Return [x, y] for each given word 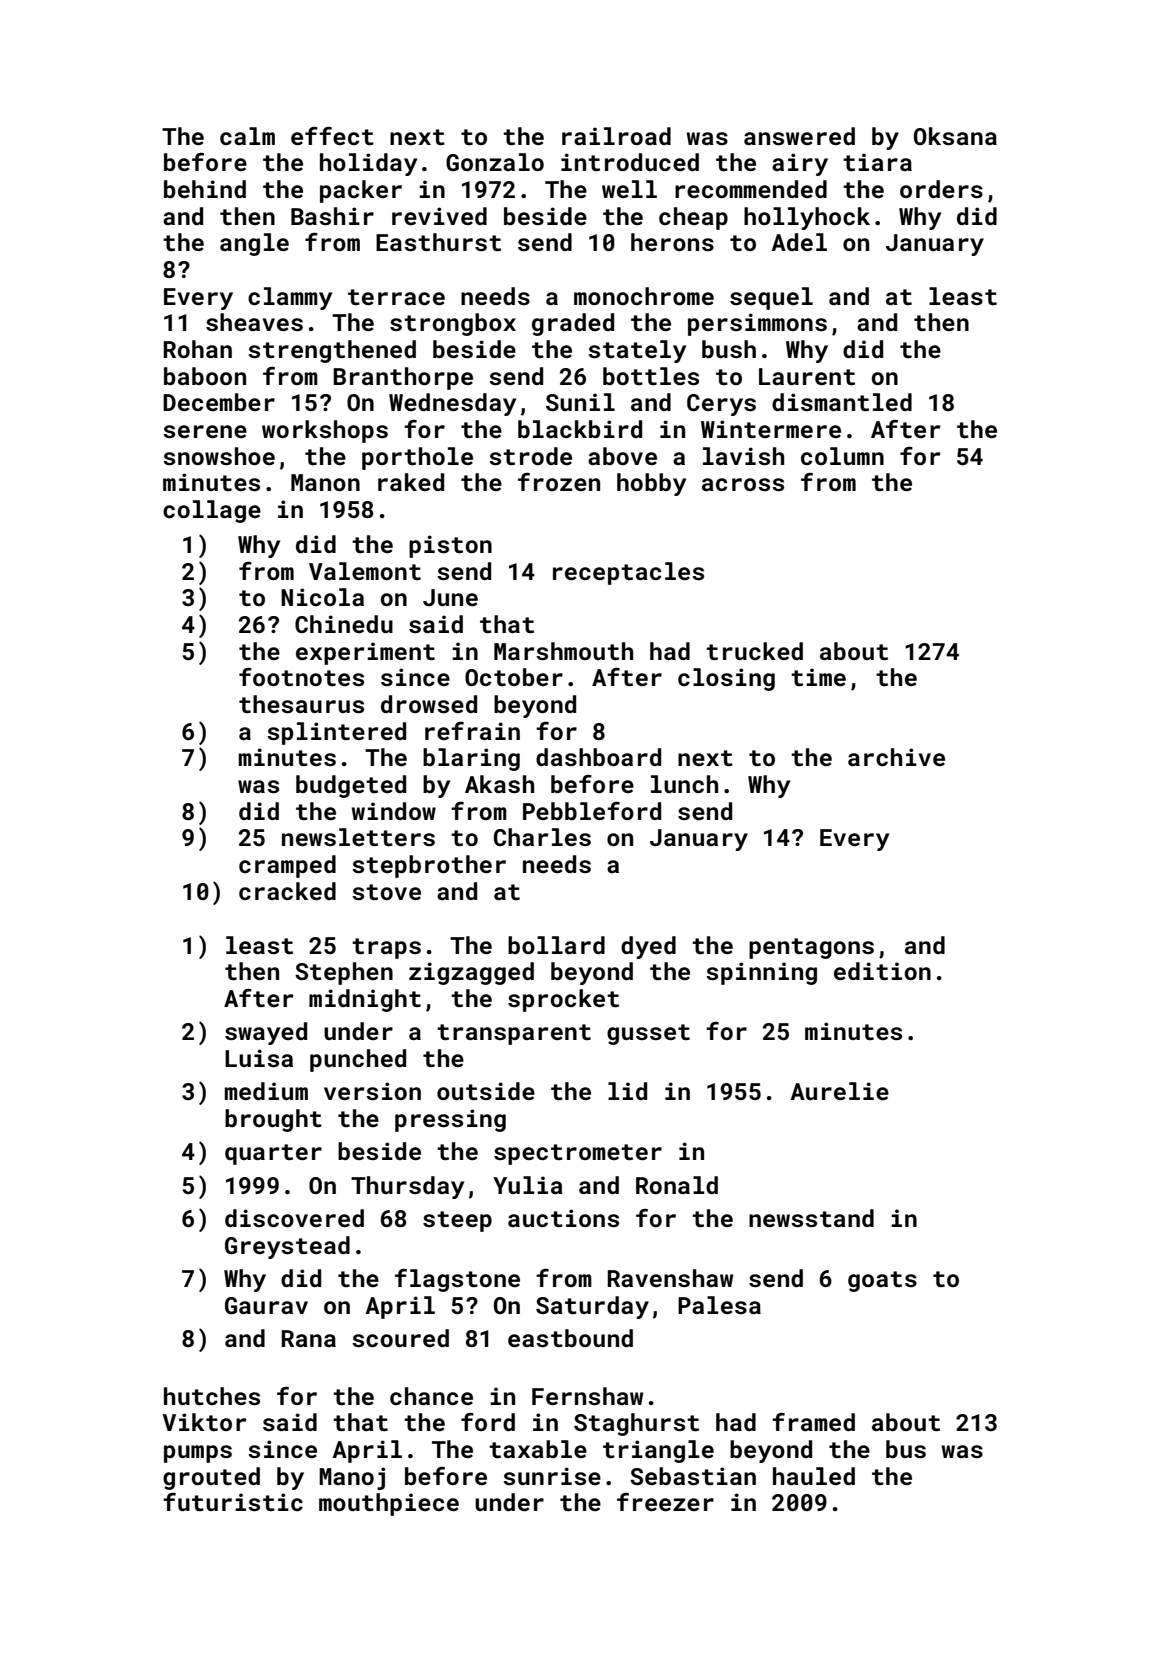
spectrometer [578, 1154]
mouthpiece [389, 1504]
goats [882, 1281]
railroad [616, 136]
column [842, 456]
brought [273, 1120]
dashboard [598, 757]
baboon [205, 376]
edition [882, 971]
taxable [538, 1449]
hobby [651, 484]
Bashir [332, 216]
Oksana [955, 136]
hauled [814, 1476]
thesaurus [301, 704]
